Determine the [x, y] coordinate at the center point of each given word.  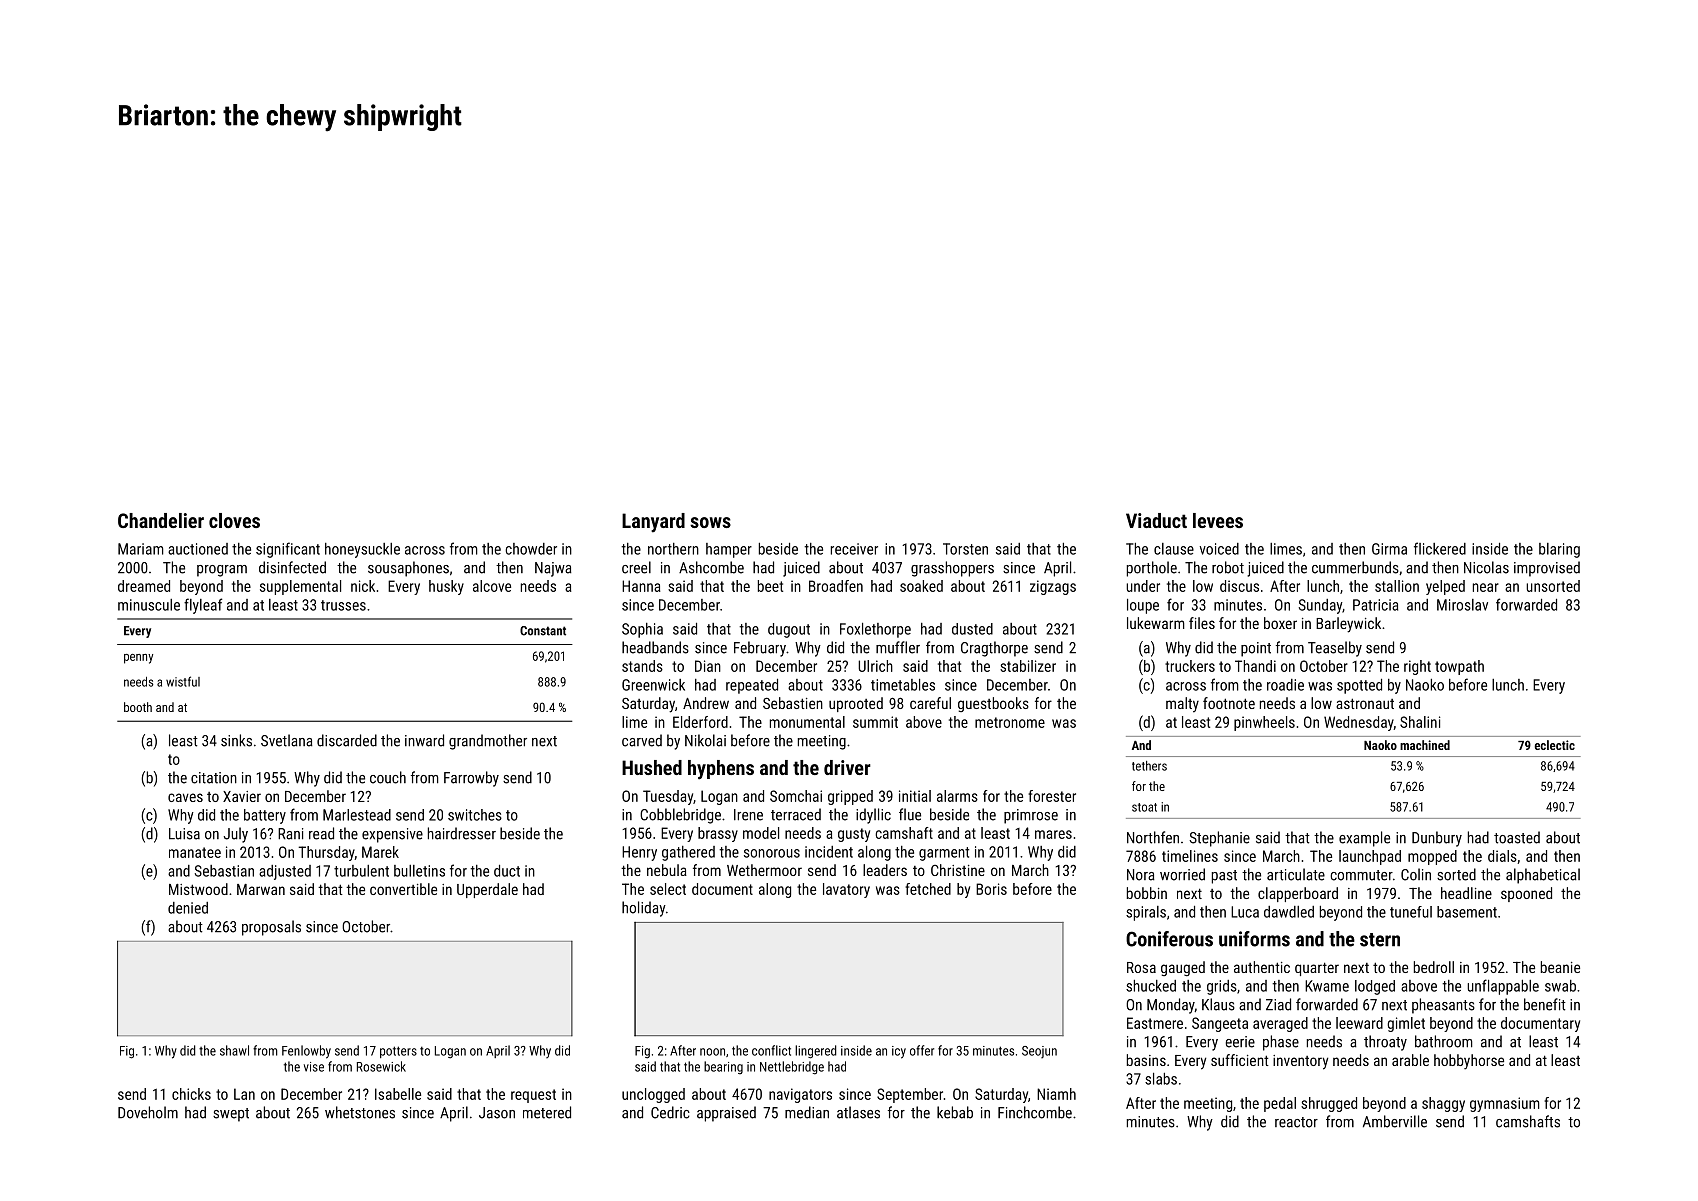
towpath [1459, 667]
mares [1053, 834]
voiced [1219, 549]
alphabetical [1543, 876]
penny [138, 659]
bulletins [419, 871]
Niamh [1056, 1094]
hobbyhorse [1469, 1062]
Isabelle [398, 1094]
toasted [1517, 837]
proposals [271, 928]
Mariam [141, 549]
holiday [644, 909]
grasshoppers [952, 569]
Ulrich [875, 666]
